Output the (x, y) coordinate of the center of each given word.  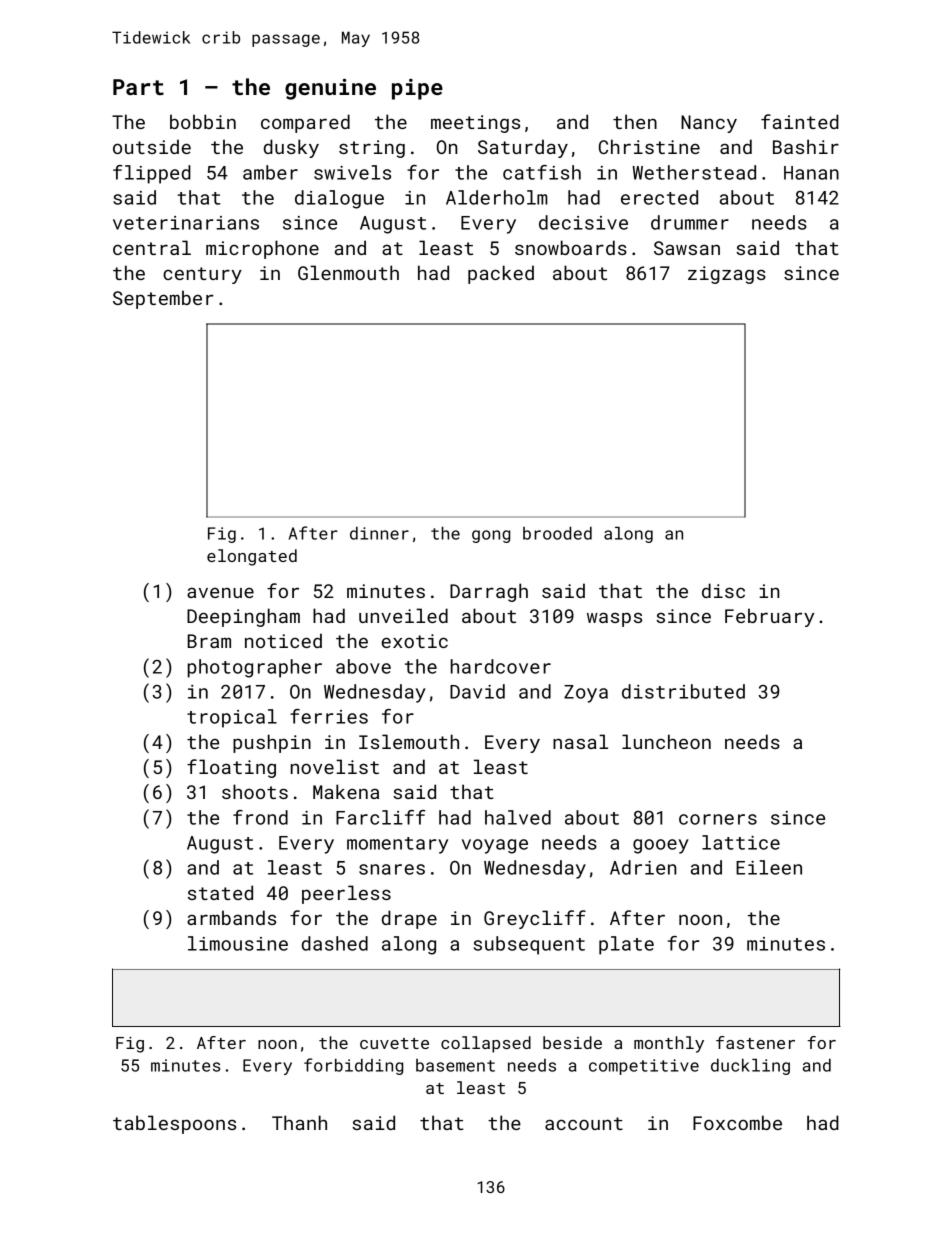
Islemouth (409, 741)
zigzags (727, 275)
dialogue (339, 199)
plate (626, 945)
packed (501, 274)
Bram (209, 641)
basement (455, 1065)
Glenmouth (348, 272)
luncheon (666, 741)
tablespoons (174, 1124)
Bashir (806, 146)
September (163, 299)
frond (260, 817)
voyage (495, 846)
